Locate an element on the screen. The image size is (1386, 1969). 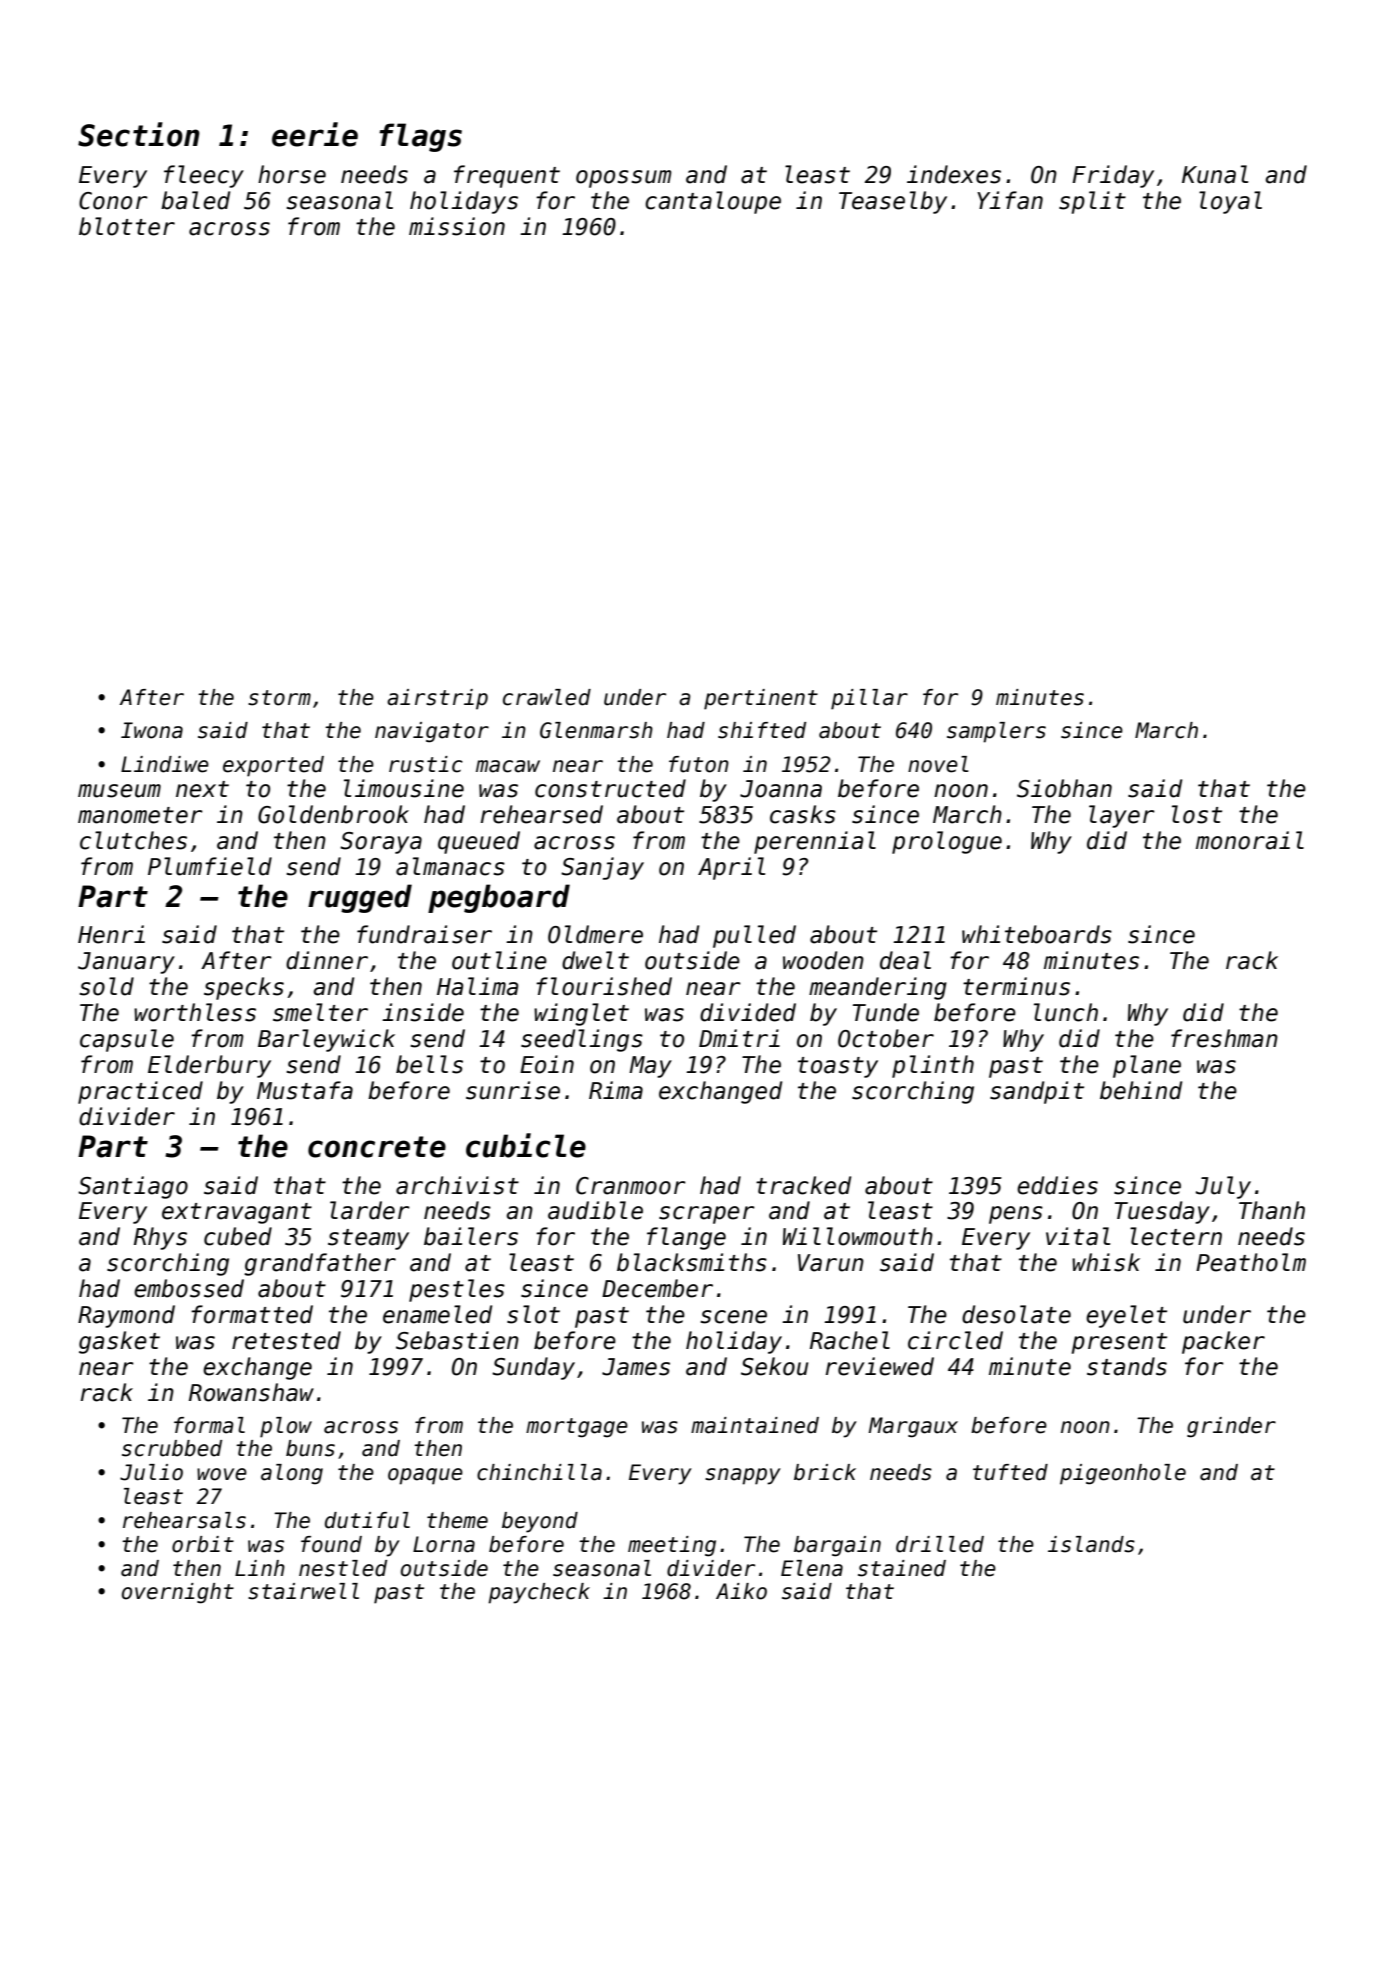
Friday is located at coordinates (1113, 176).
